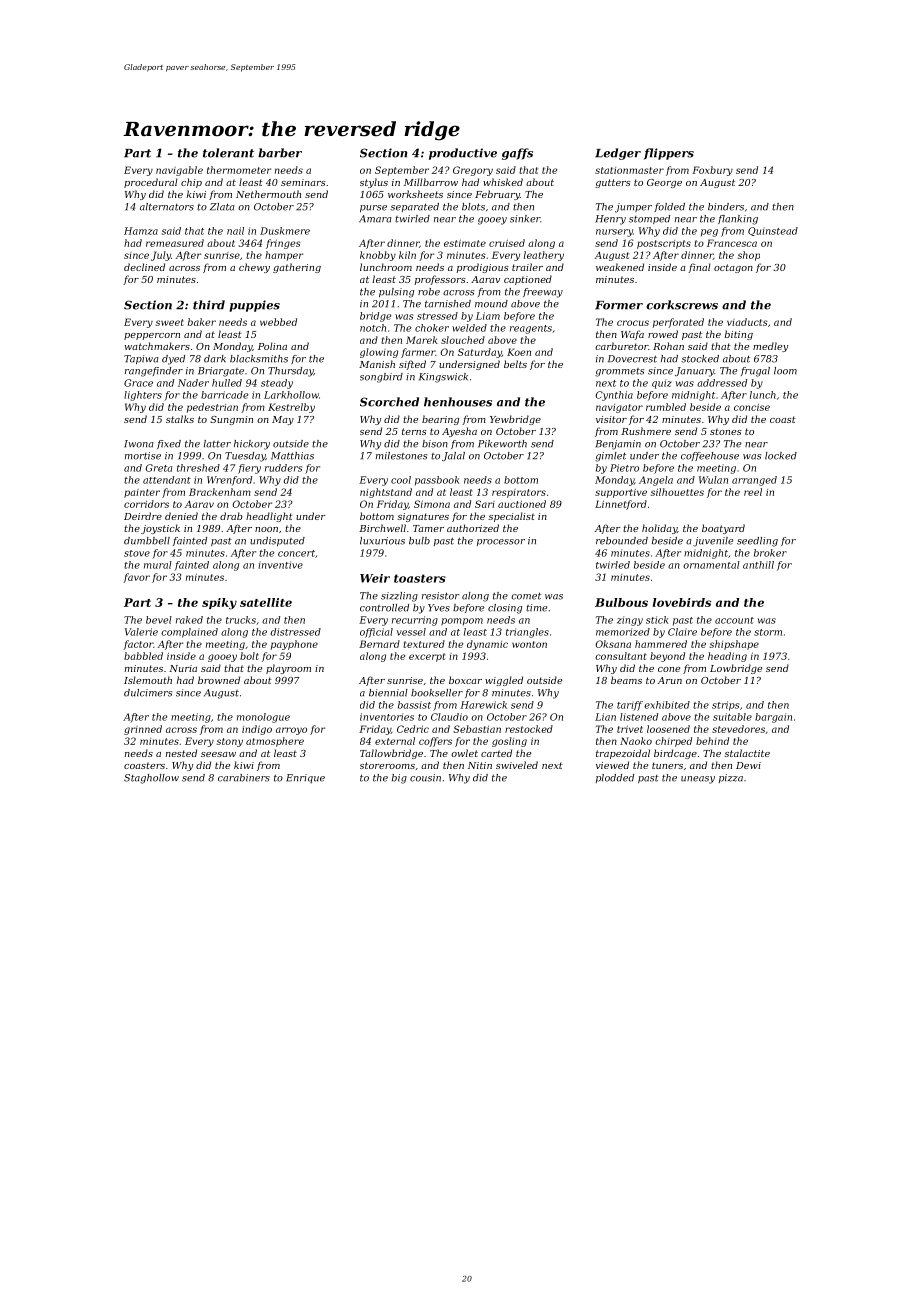 The width and height of the screenshot is (924, 1308). I want to click on complained, so click(189, 633).
